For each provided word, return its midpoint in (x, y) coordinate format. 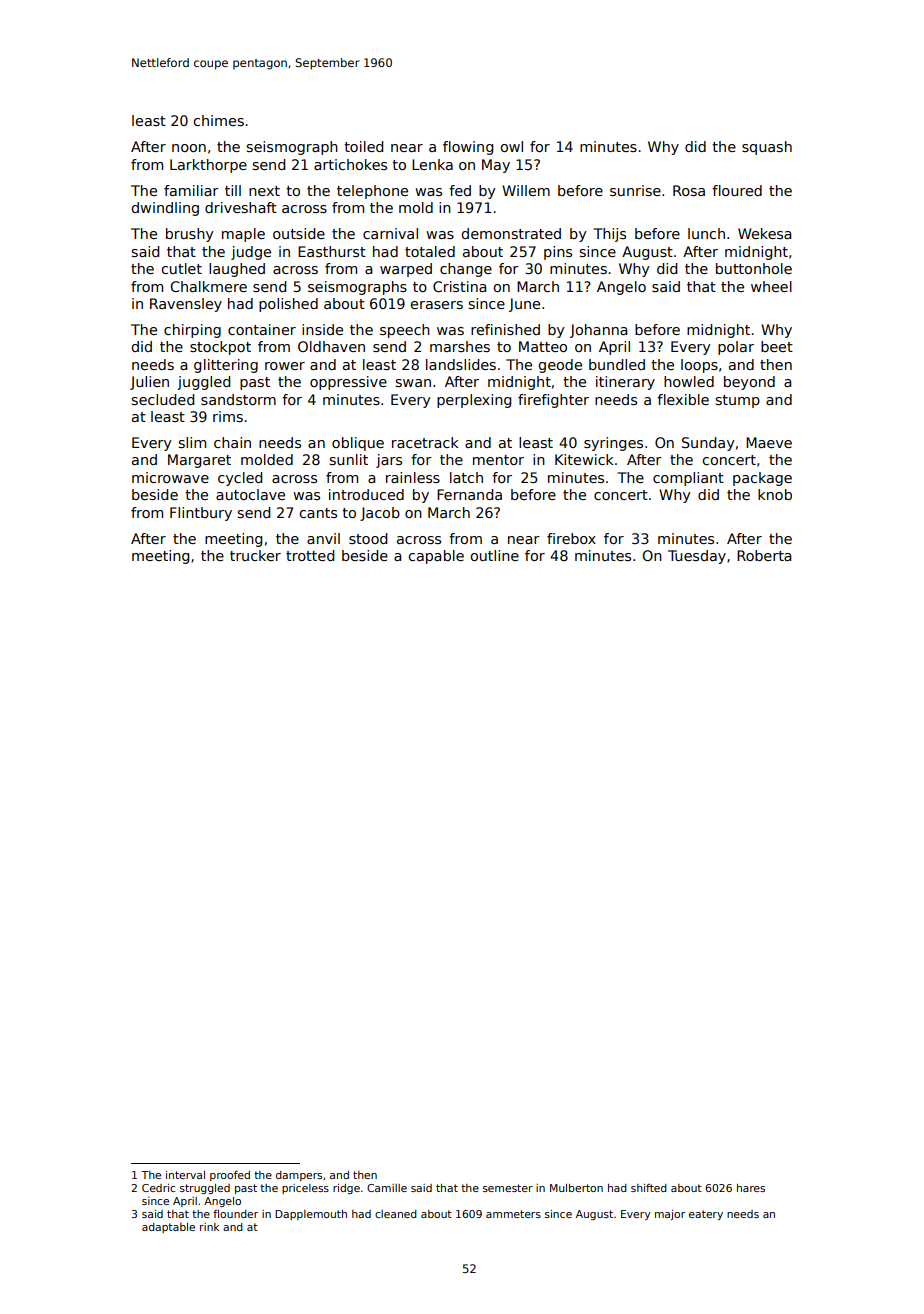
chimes (218, 120)
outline (494, 555)
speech (405, 331)
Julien (149, 383)
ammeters (513, 1214)
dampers (299, 1176)
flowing (468, 148)
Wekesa (764, 233)
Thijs (610, 235)
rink (209, 1227)
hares (751, 1188)
